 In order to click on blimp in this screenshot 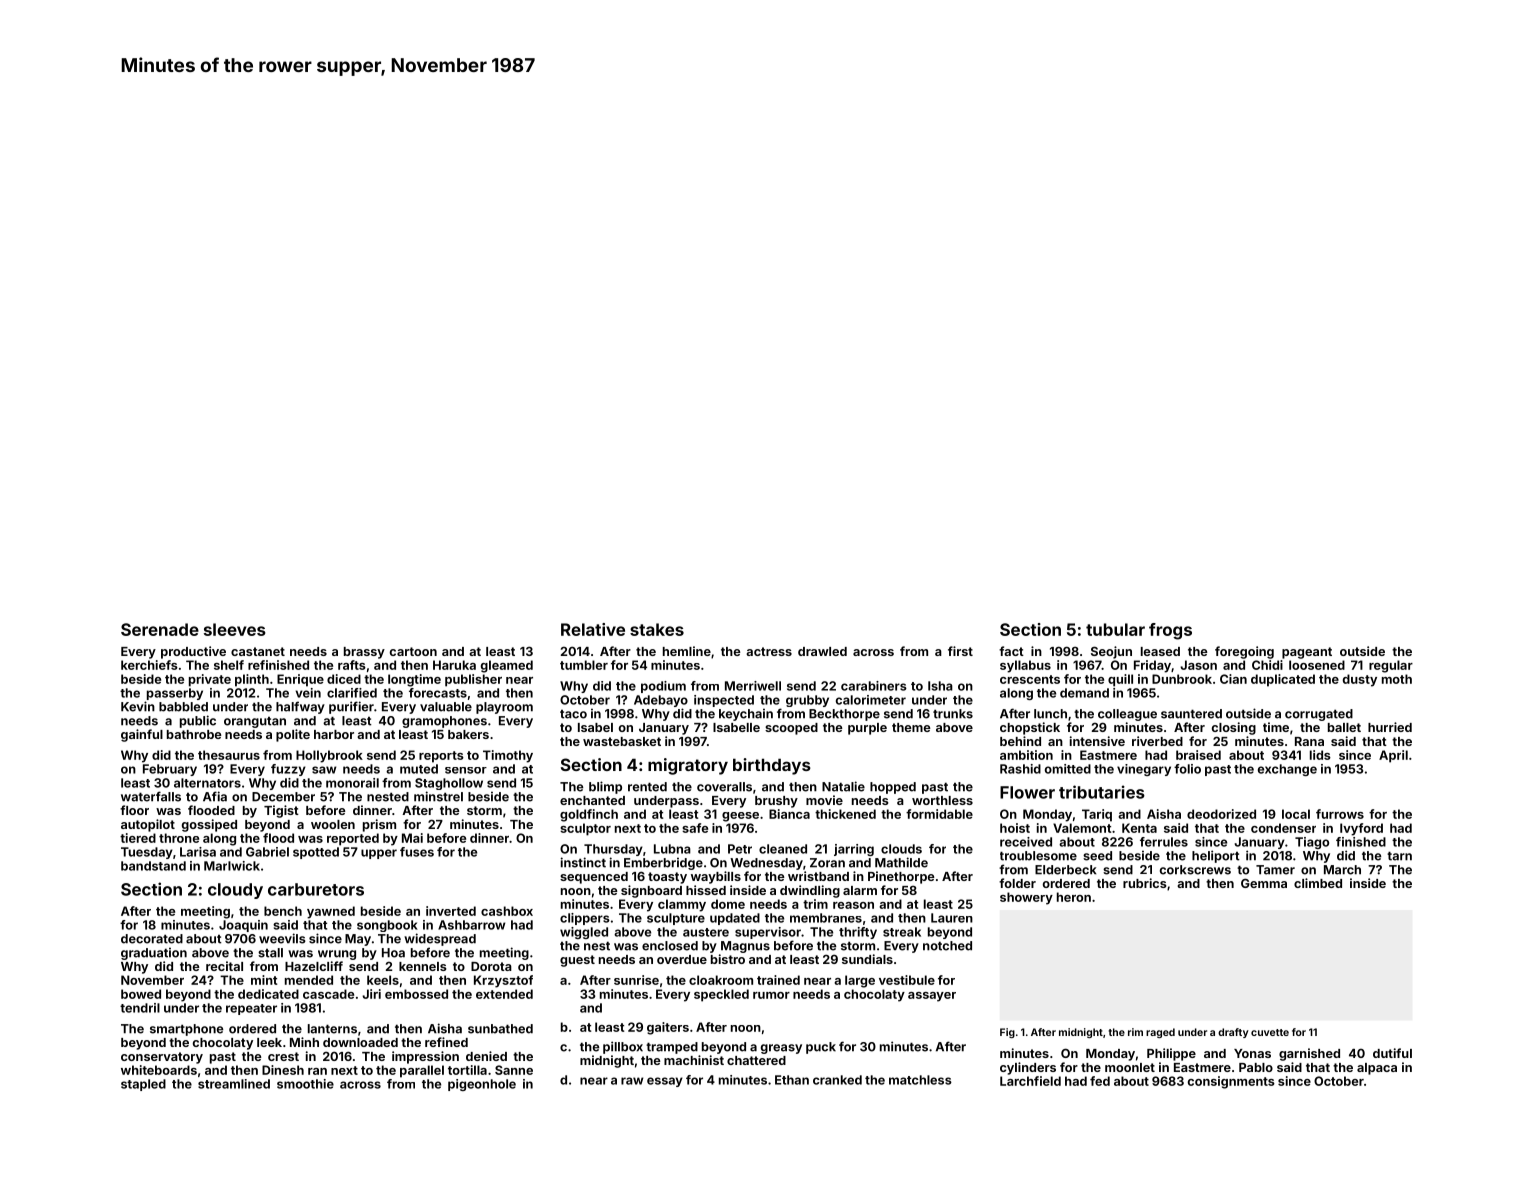, I will do `click(605, 787)`.
